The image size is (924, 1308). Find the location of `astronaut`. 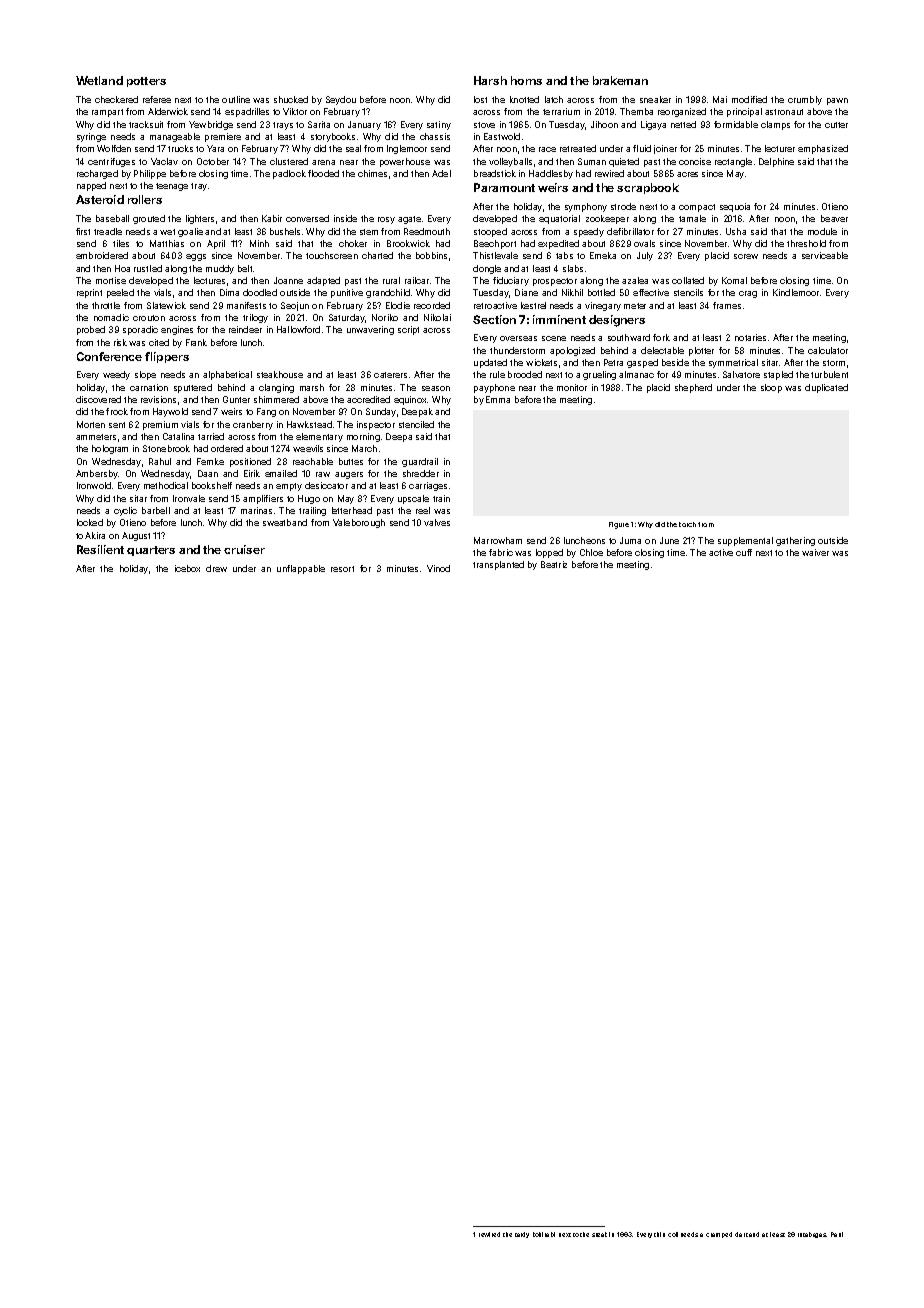

astronaut is located at coordinates (784, 112).
